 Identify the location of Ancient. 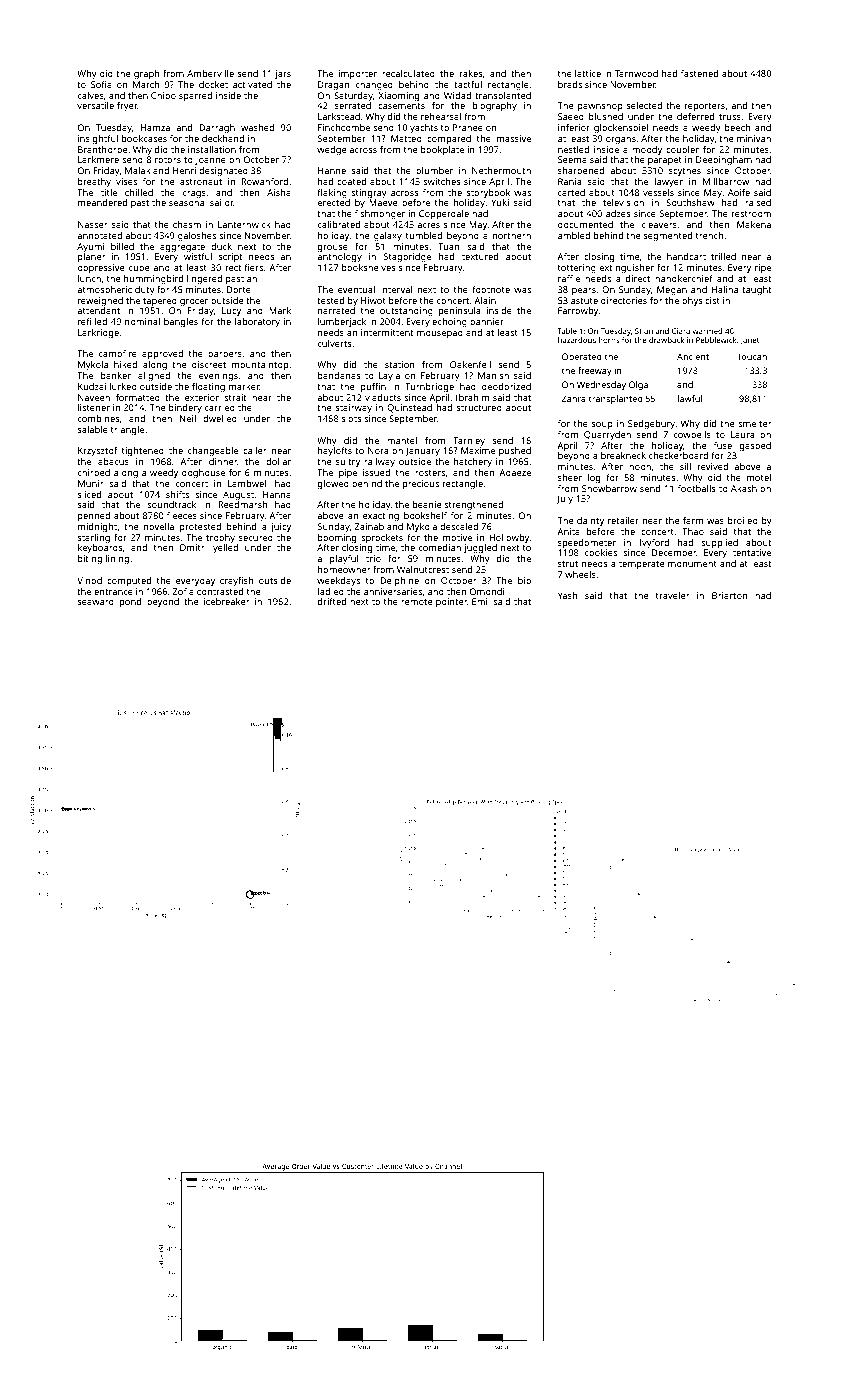
(693, 356).
